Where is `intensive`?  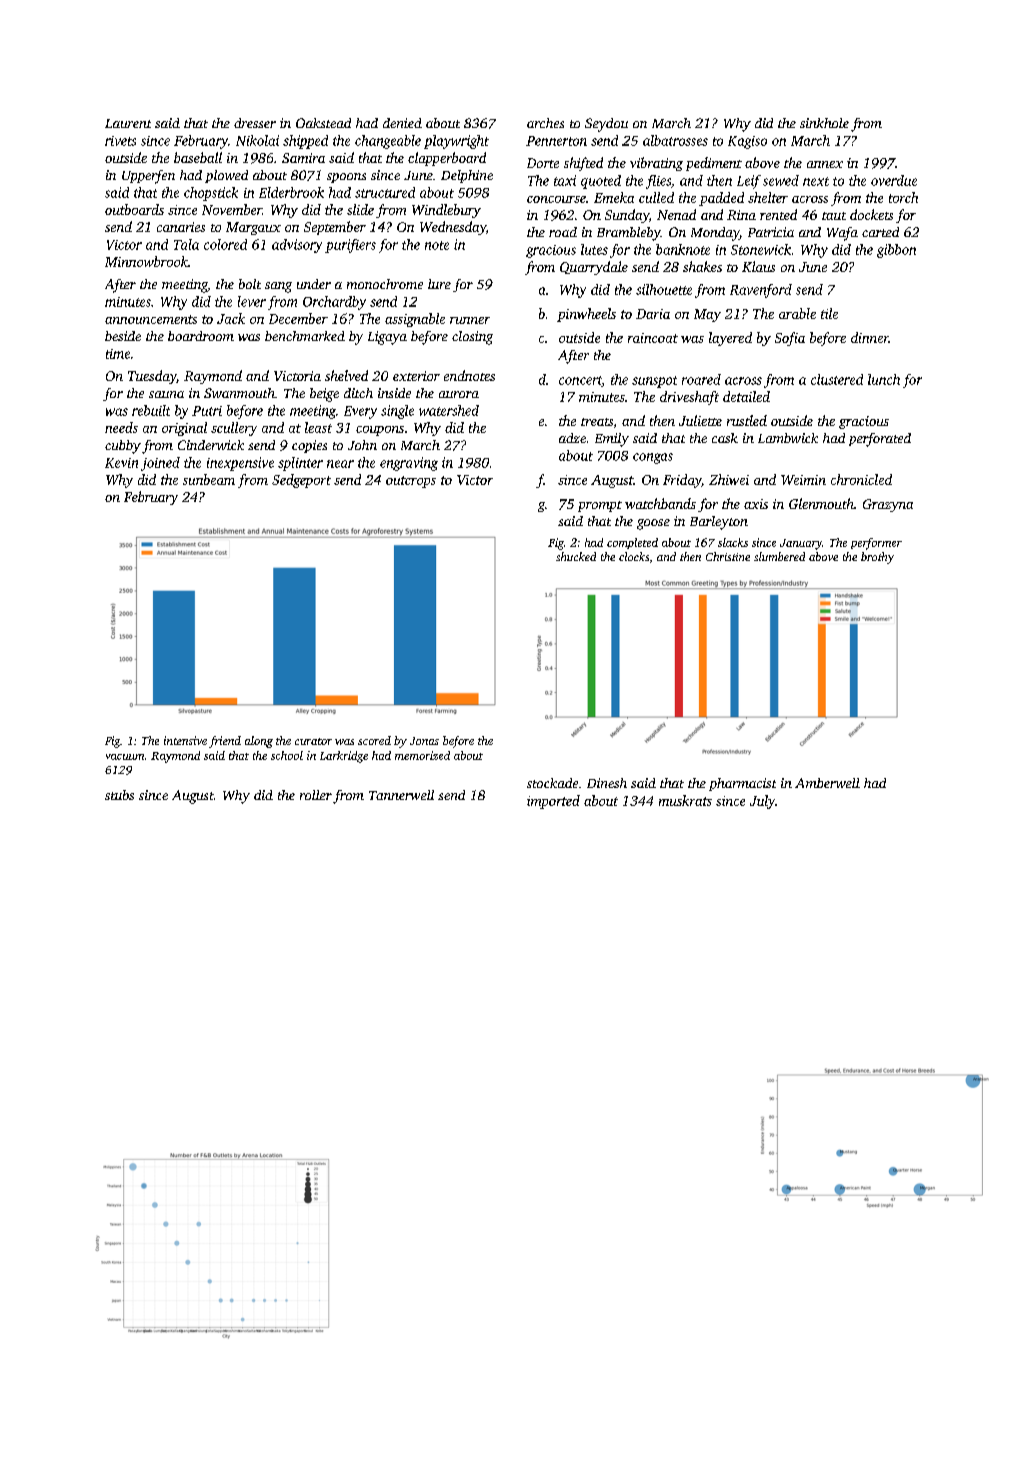
intensive is located at coordinates (185, 740).
